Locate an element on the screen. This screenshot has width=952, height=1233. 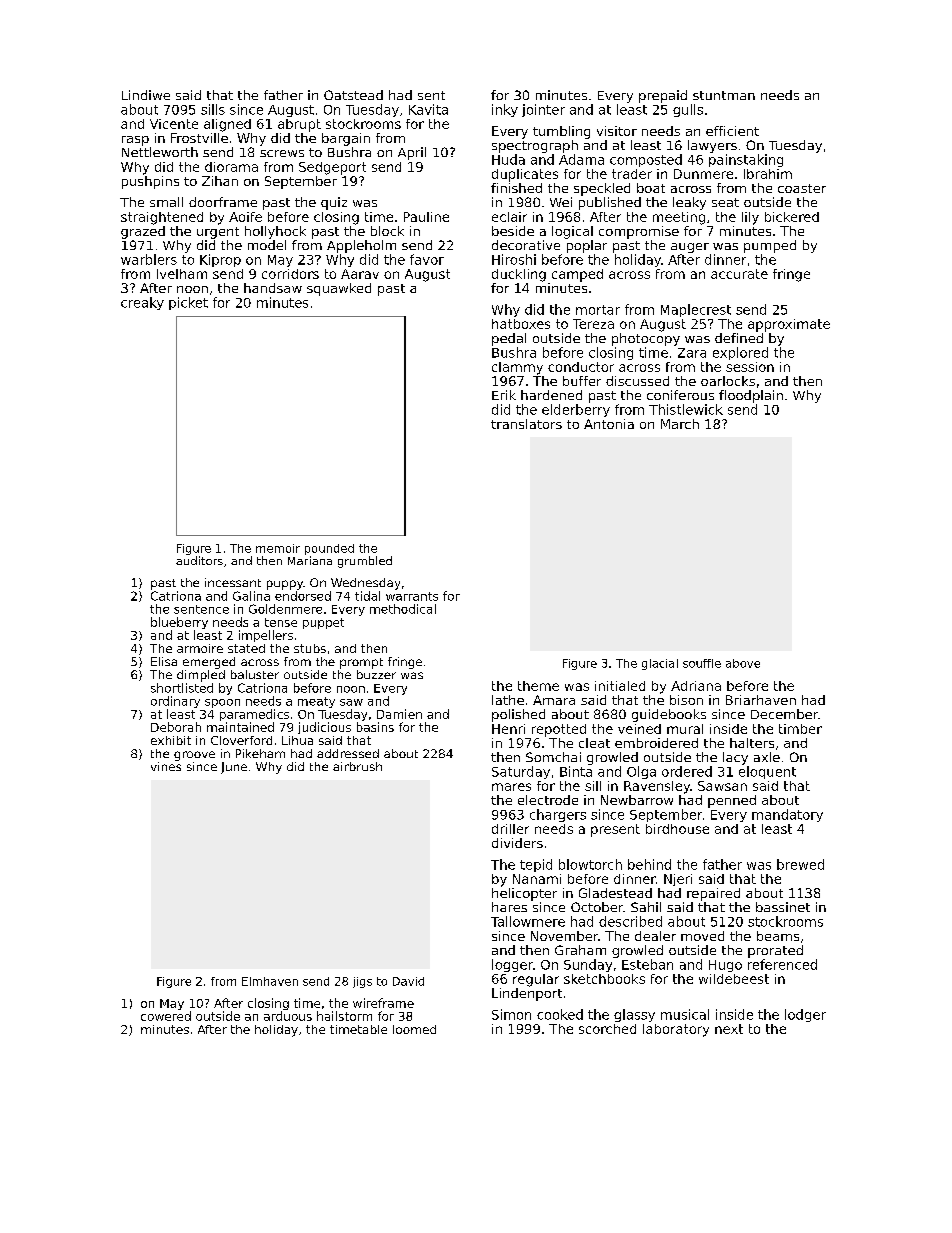
stuntman is located at coordinates (724, 95).
